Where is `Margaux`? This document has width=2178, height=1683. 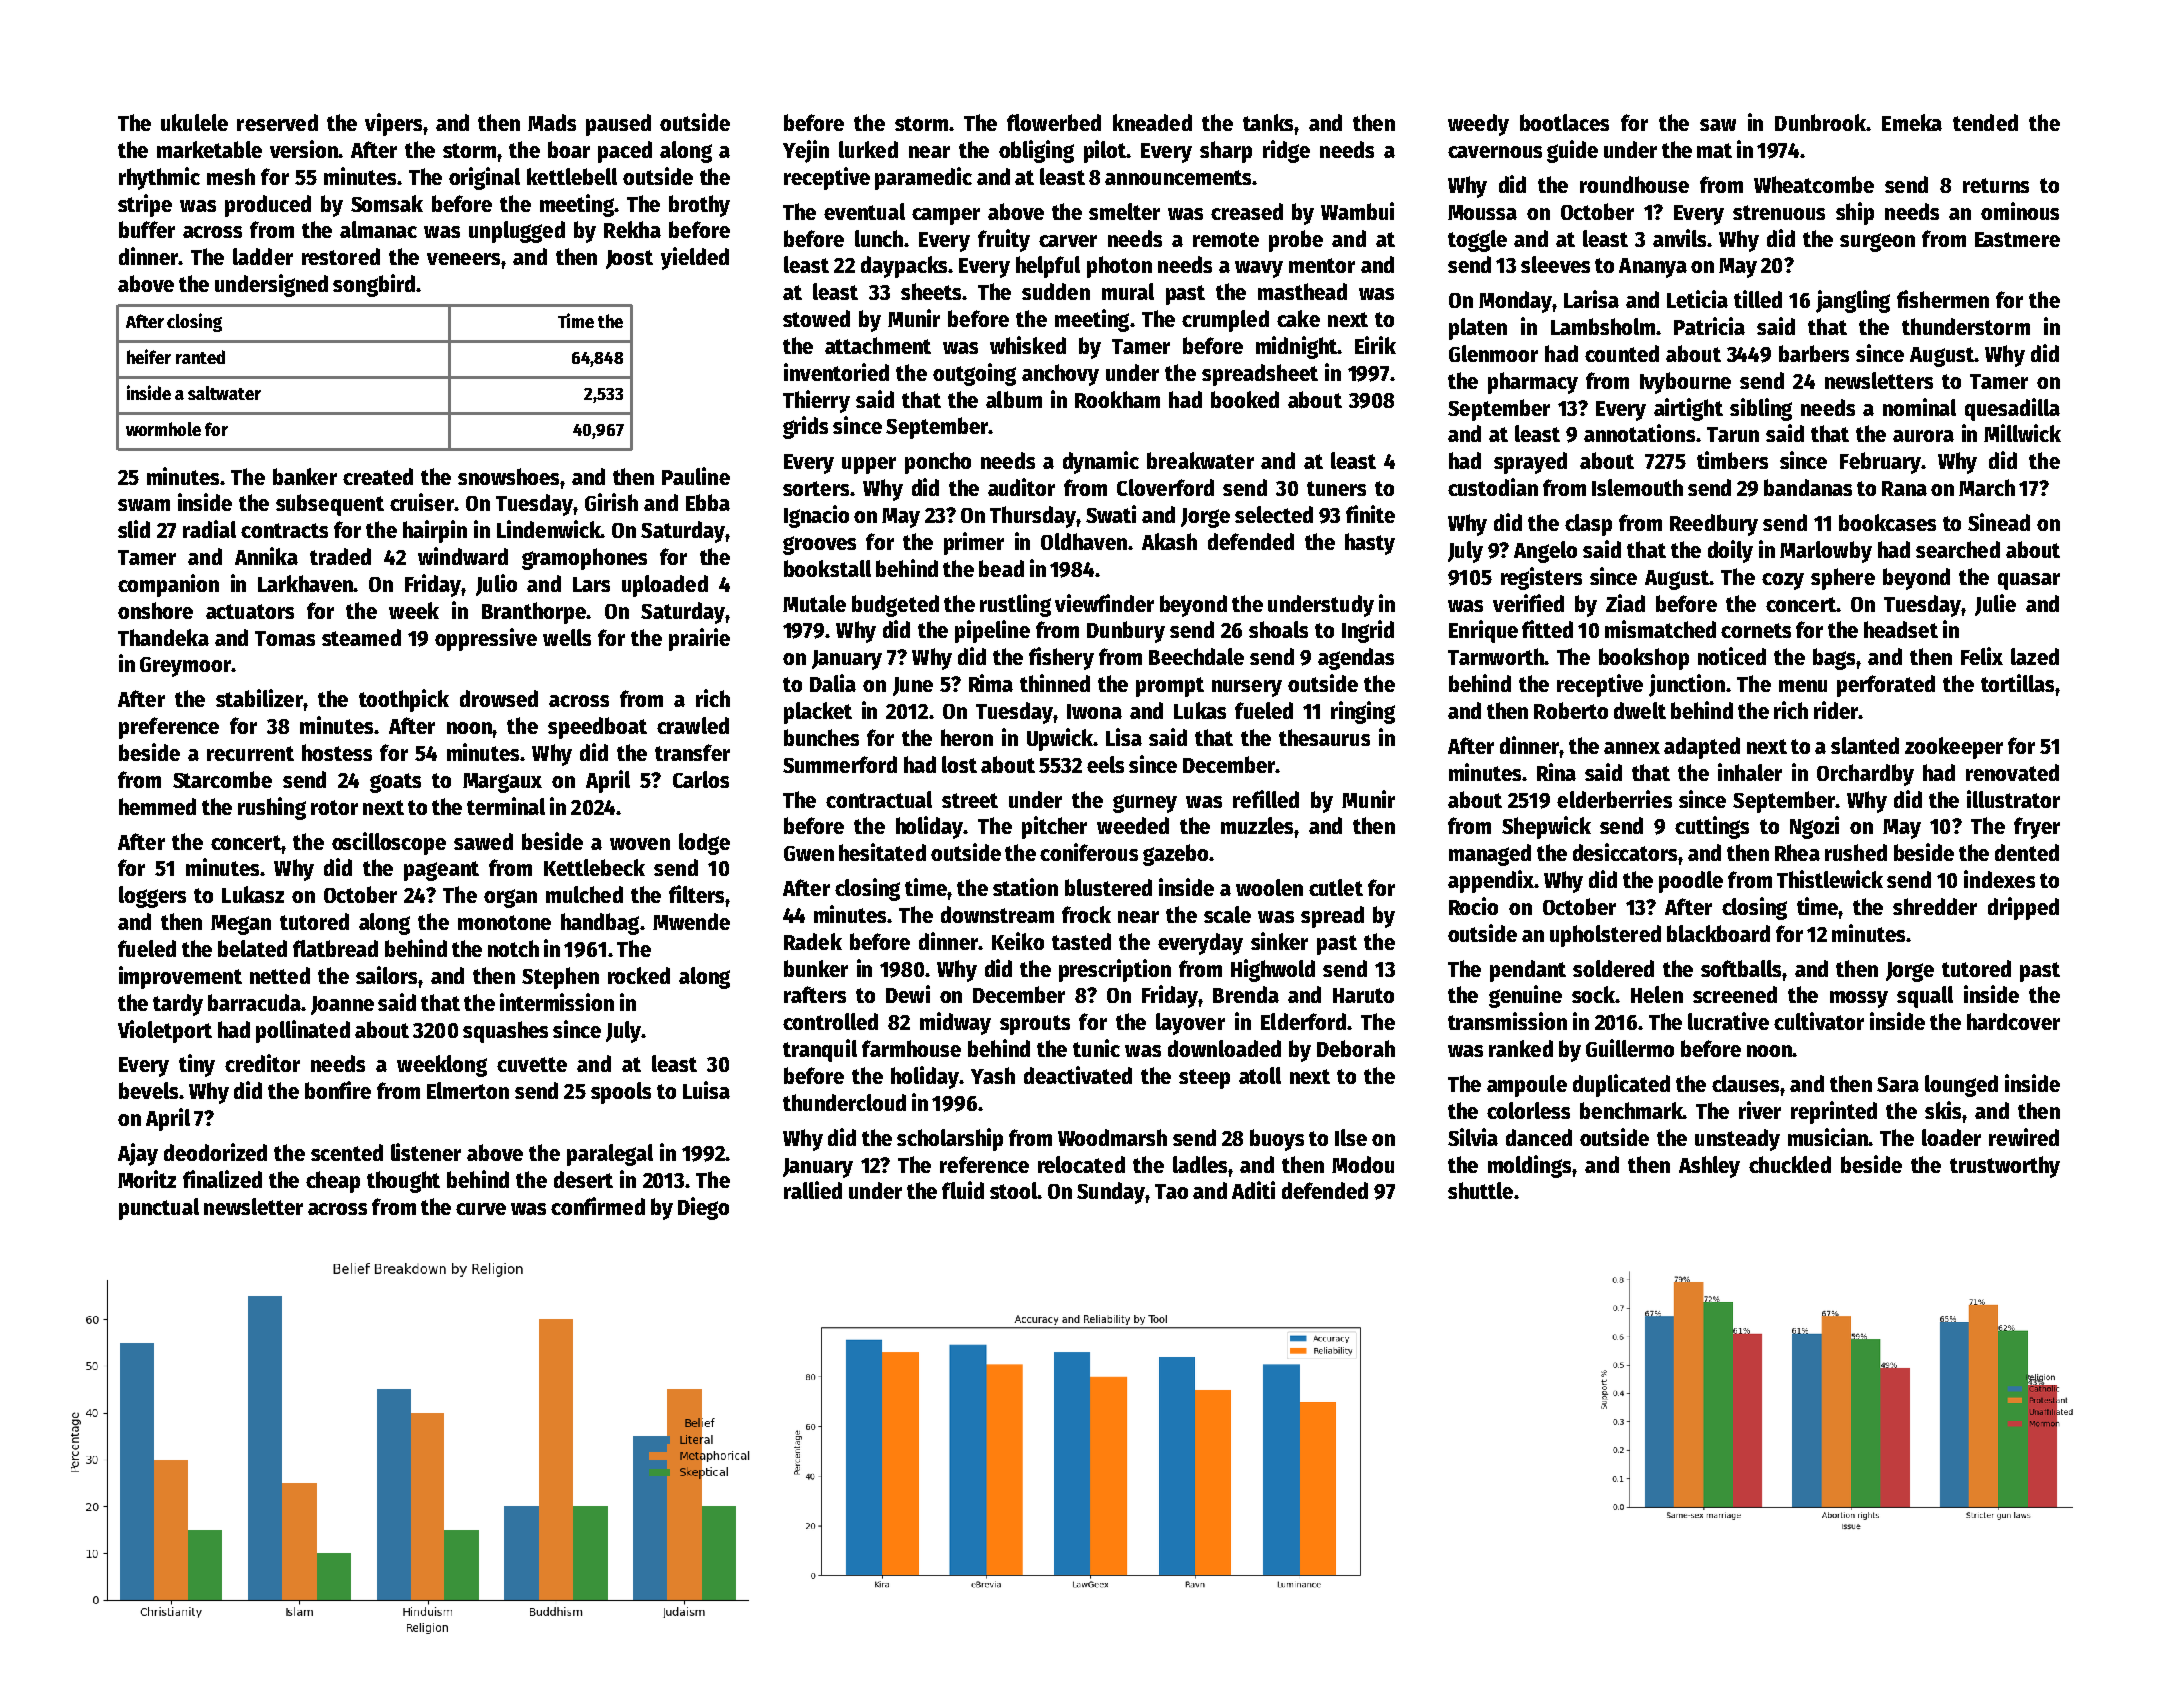 Margaux is located at coordinates (502, 783).
